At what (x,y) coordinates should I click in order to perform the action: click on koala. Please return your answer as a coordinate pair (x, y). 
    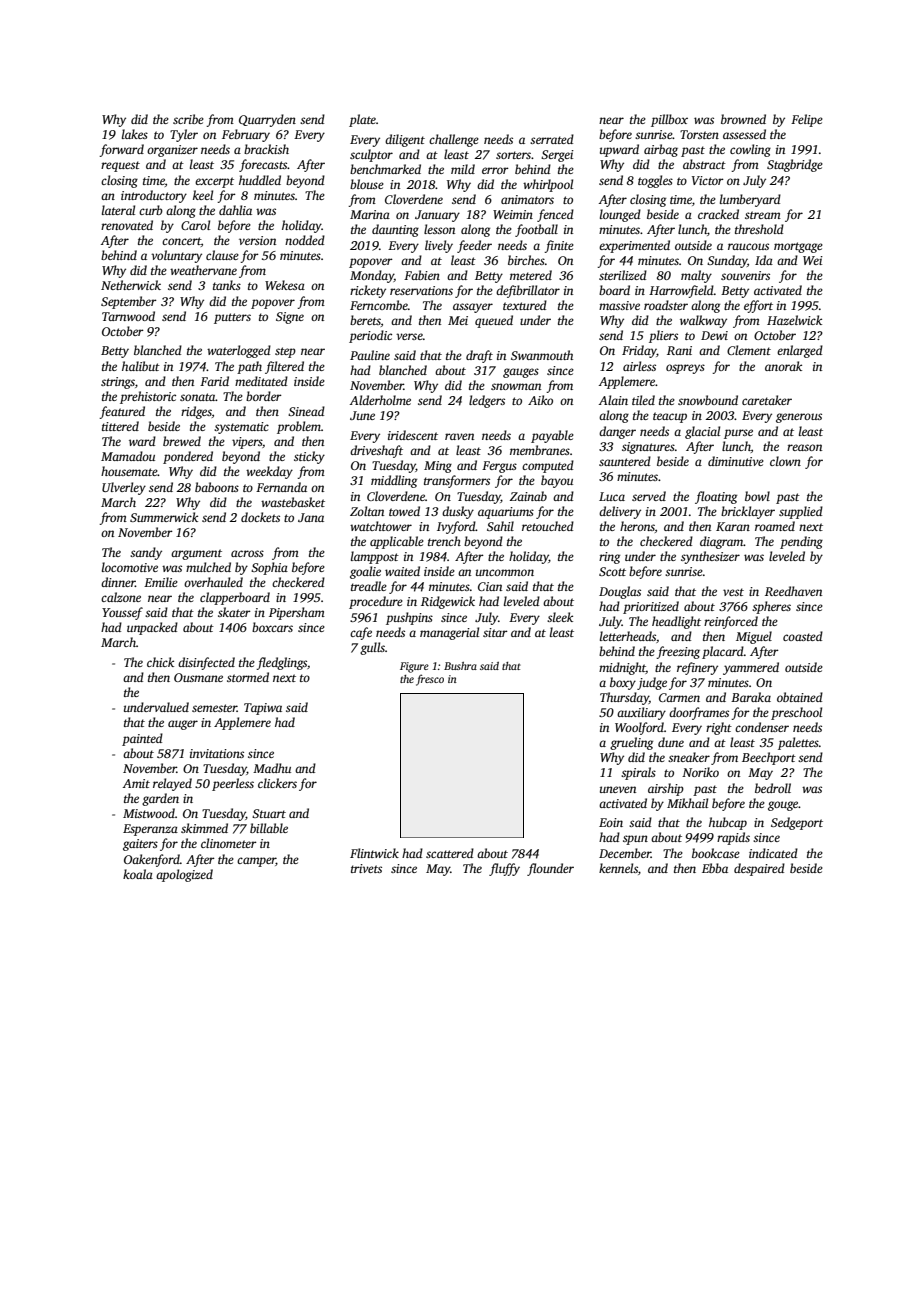
    Looking at the image, I should click on (138, 874).
